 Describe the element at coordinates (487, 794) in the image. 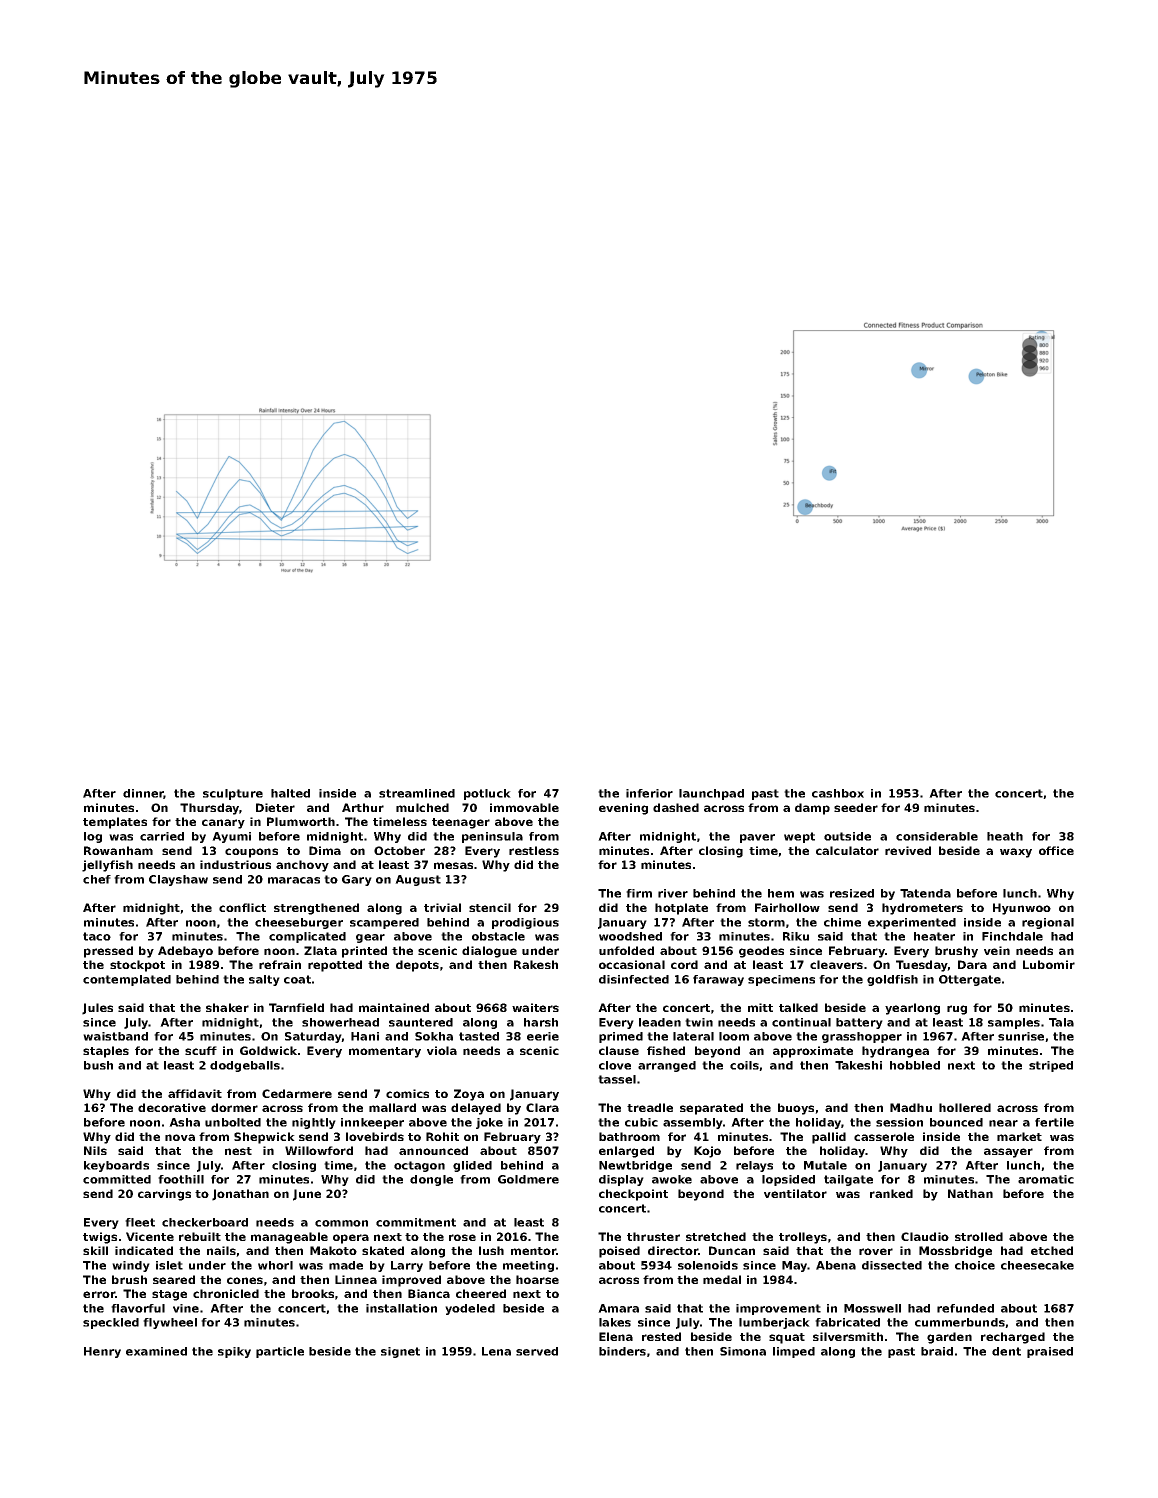

I see `potluck` at that location.
